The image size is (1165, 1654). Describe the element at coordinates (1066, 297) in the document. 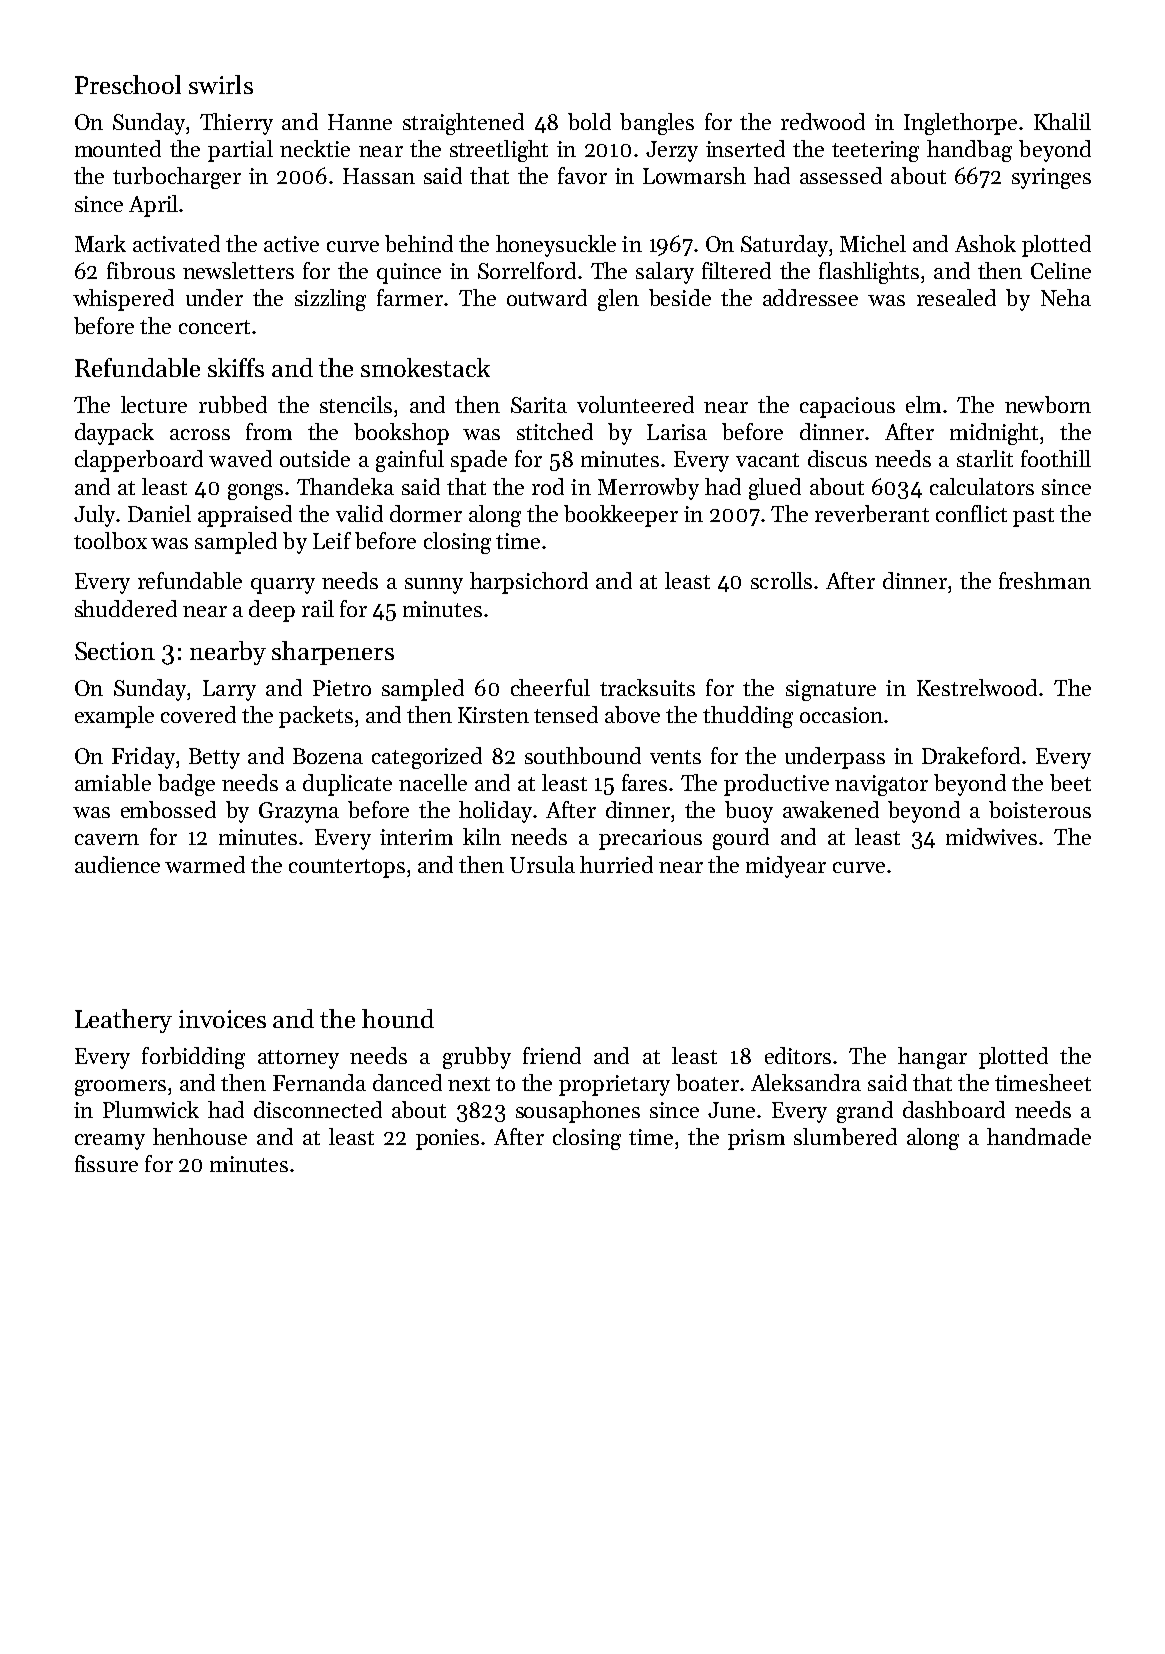

I see `Neha` at that location.
